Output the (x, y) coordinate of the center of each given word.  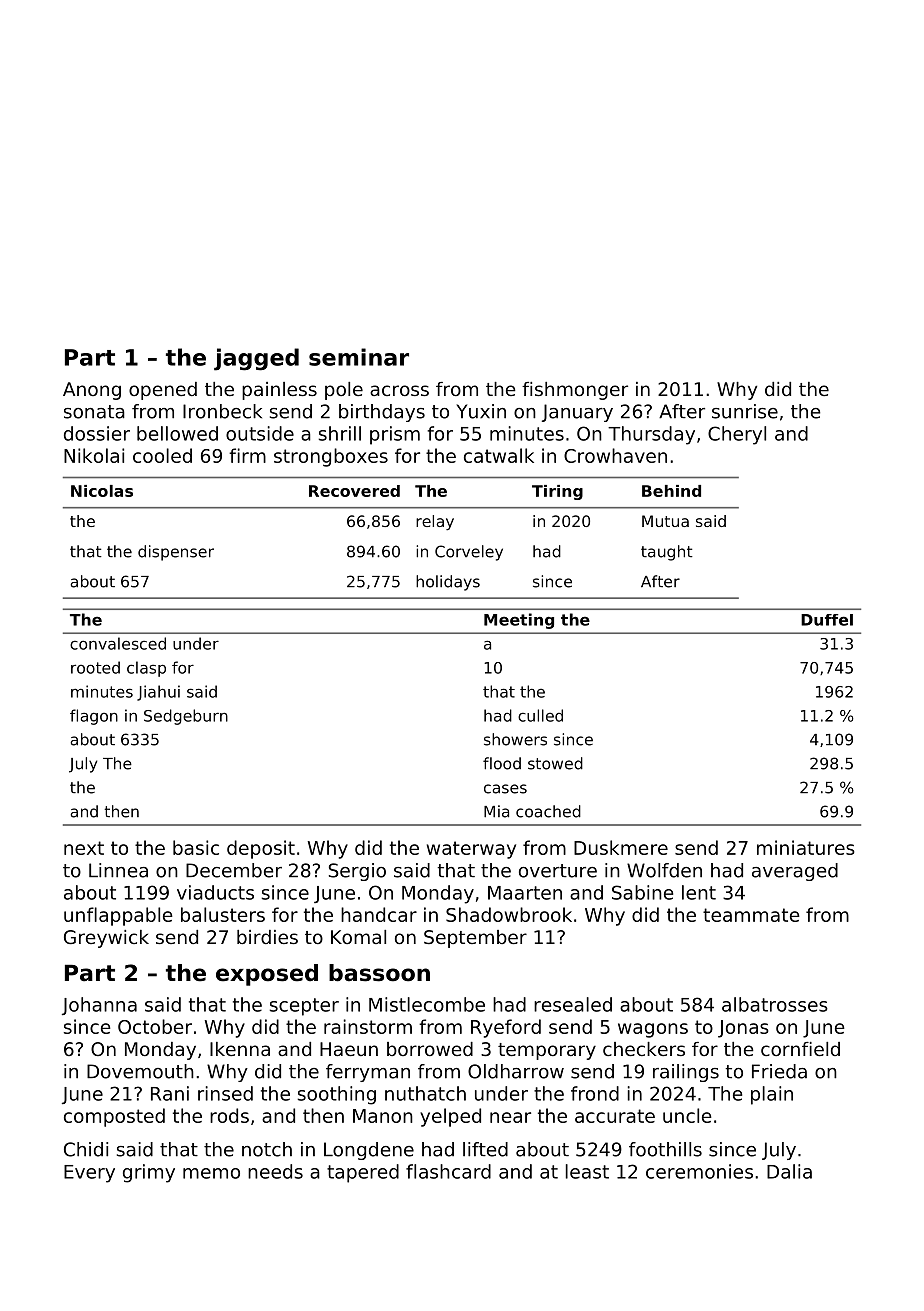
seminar (359, 357)
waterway (471, 850)
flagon (94, 717)
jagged (256, 359)
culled (540, 715)
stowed (555, 763)
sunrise (745, 411)
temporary (547, 1051)
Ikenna (240, 1049)
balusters (223, 914)
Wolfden (664, 870)
